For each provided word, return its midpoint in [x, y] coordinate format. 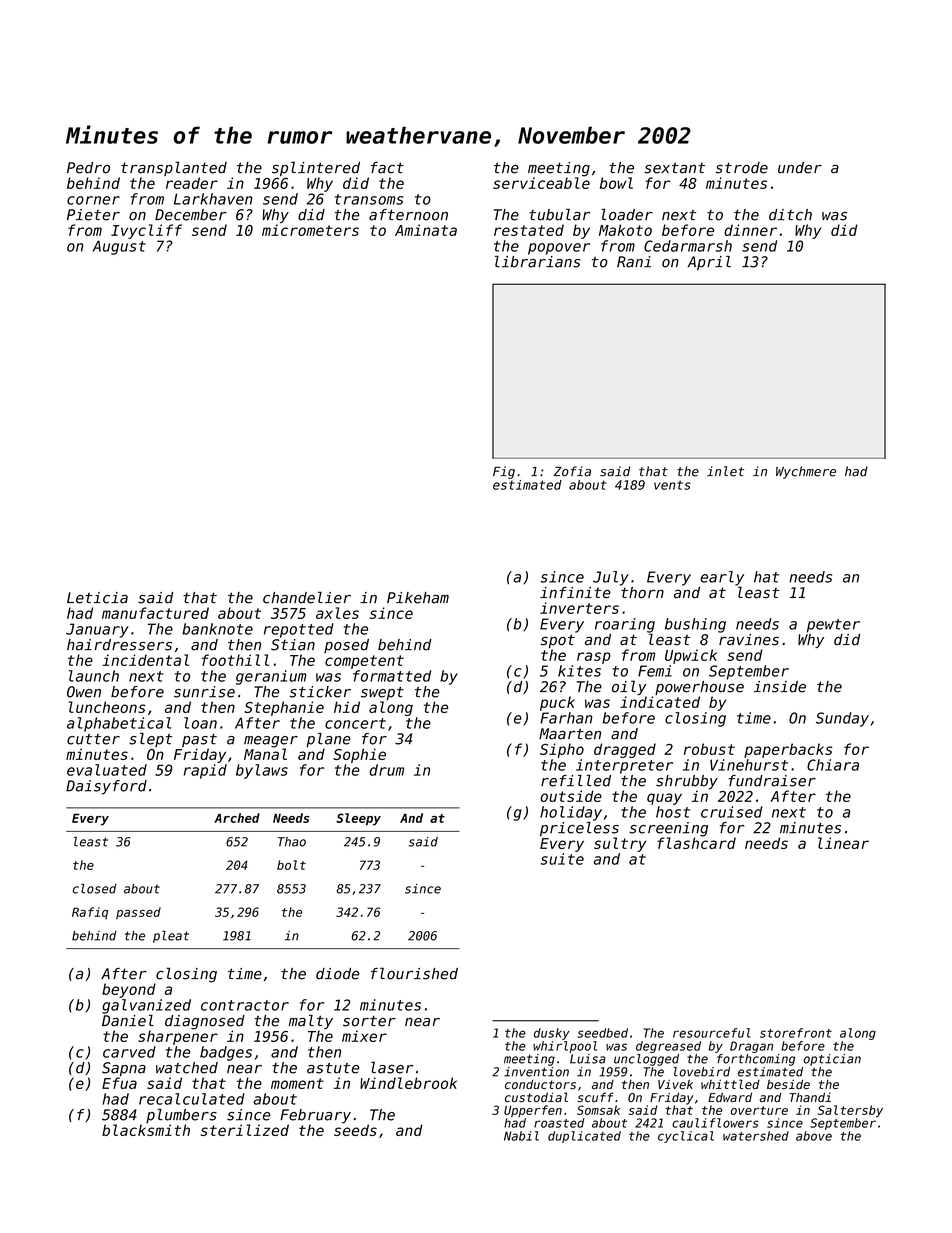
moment [297, 1083]
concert [355, 723]
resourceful [712, 1033]
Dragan [751, 1047]
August [119, 247]
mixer [364, 1036]
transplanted [174, 168]
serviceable [541, 183]
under [800, 168]
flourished [414, 973]
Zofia [572, 471]
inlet [725, 471]
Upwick [691, 656]
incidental [145, 660]
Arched [237, 818]
